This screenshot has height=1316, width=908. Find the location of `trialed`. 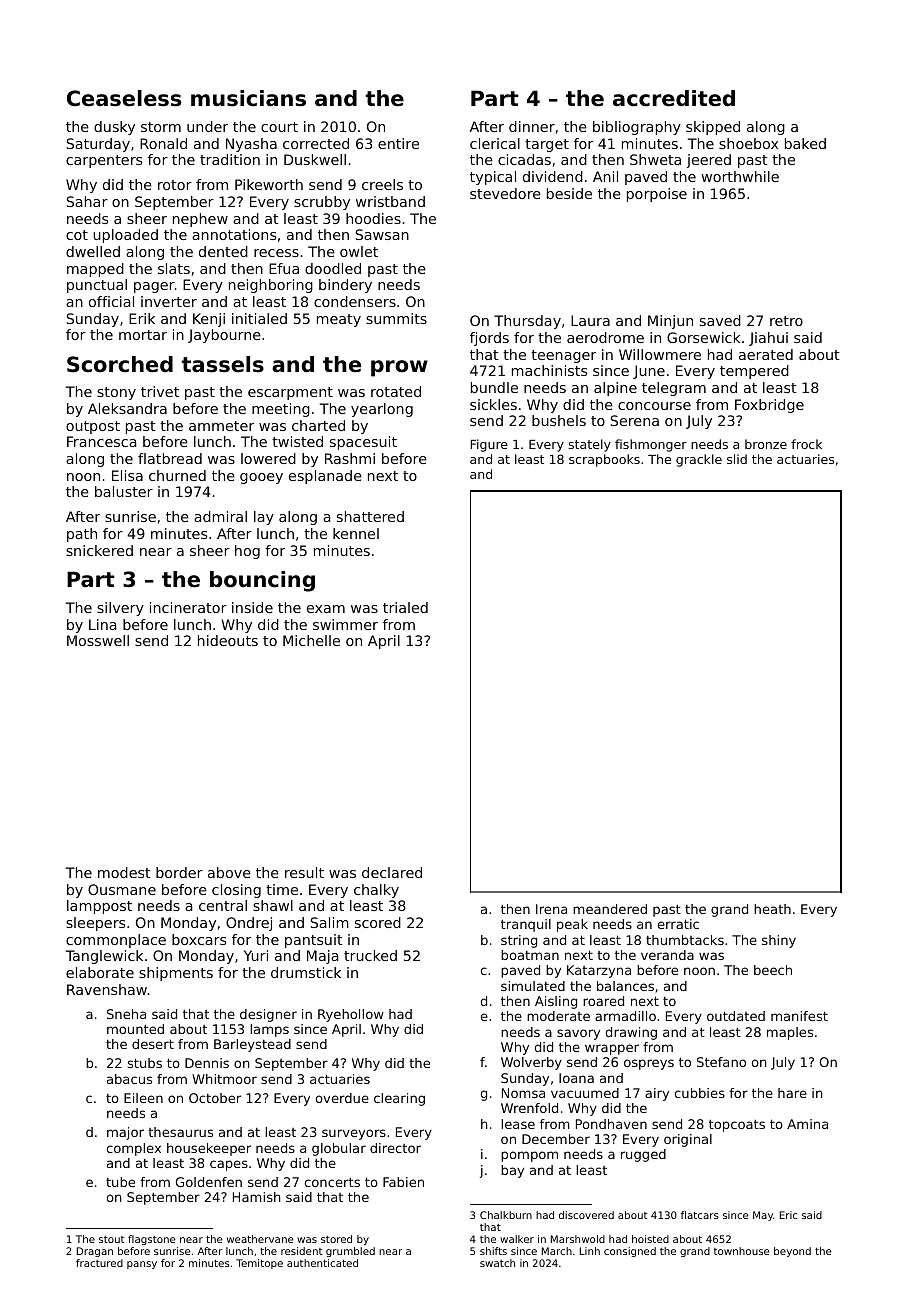

trialed is located at coordinates (405, 607).
